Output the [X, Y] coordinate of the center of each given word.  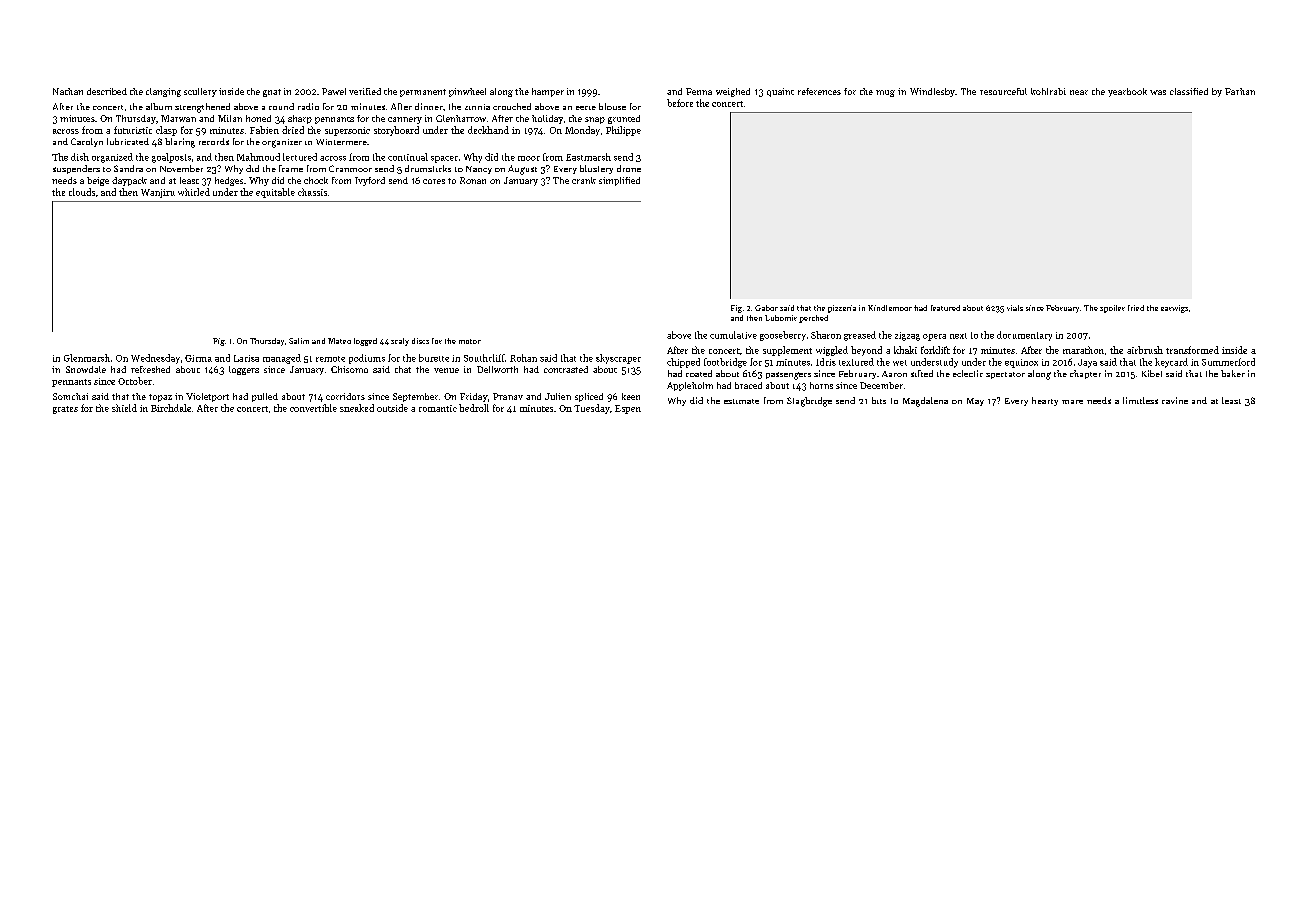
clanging [163, 92]
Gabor [766, 308]
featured [945, 308]
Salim [299, 341]
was [1158, 92]
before [680, 103]
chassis [312, 192]
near [1079, 92]
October [135, 381]
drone [629, 168]
